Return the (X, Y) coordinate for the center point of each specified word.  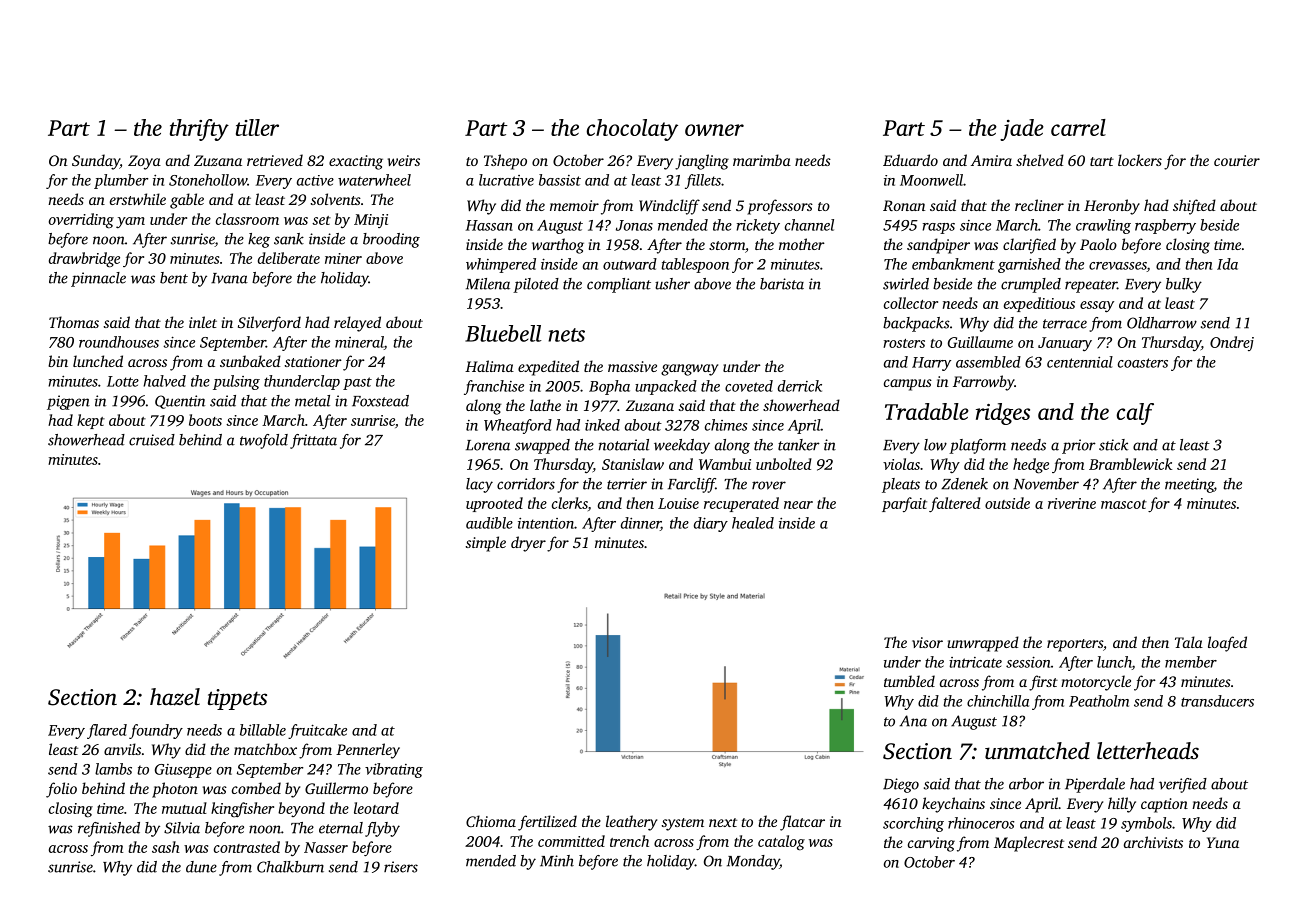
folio (61, 790)
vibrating (394, 770)
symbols (1146, 824)
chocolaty (632, 130)
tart (1102, 161)
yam (130, 222)
